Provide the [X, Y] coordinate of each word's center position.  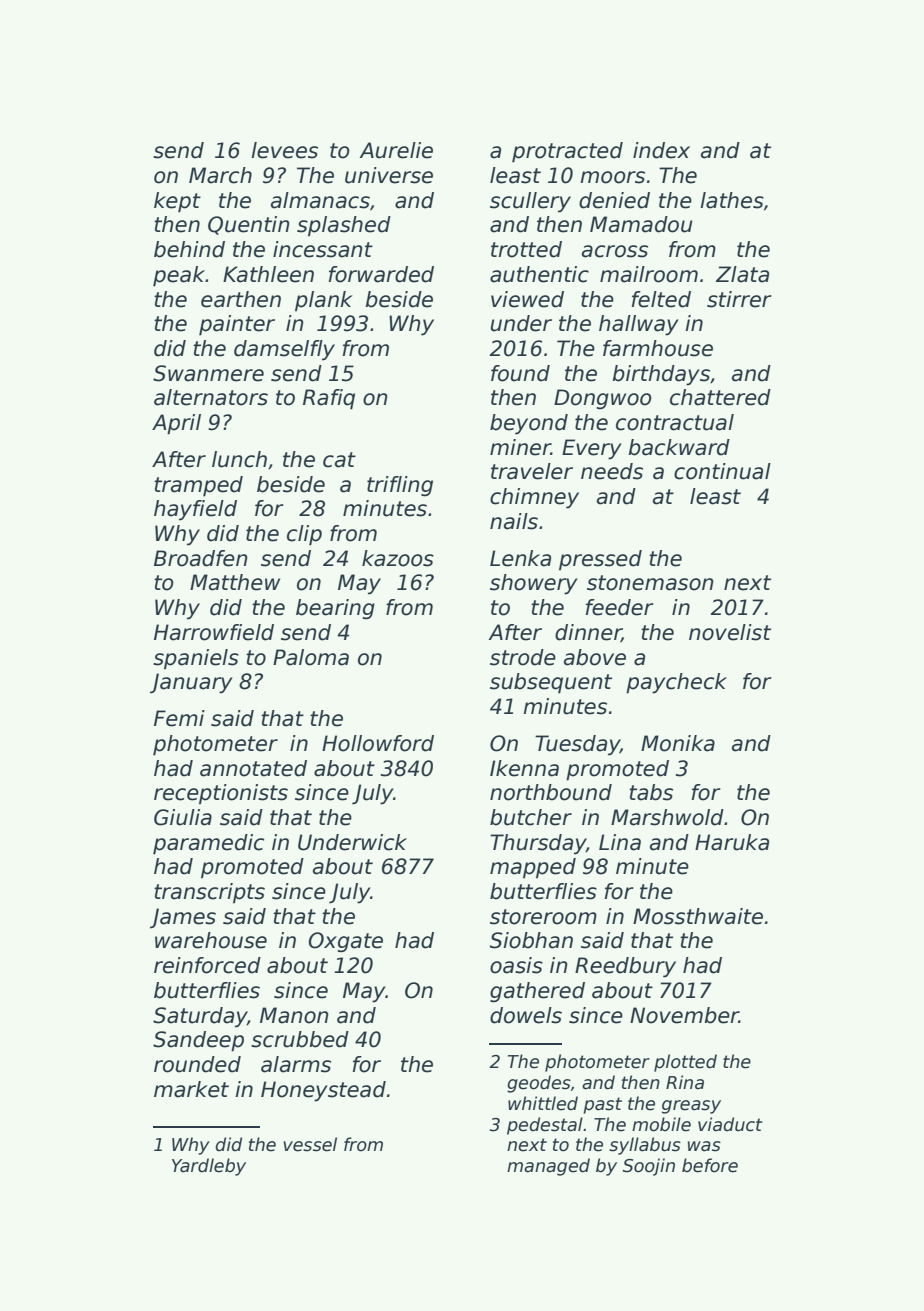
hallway [638, 325]
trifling [400, 486]
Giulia [183, 817]
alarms [296, 1064]
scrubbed [300, 1039]
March [220, 175]
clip [304, 535]
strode [523, 657]
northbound [551, 792]
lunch [239, 459]
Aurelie [396, 150]
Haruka [732, 842]
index [661, 150]
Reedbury [625, 967]
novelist [730, 632]
